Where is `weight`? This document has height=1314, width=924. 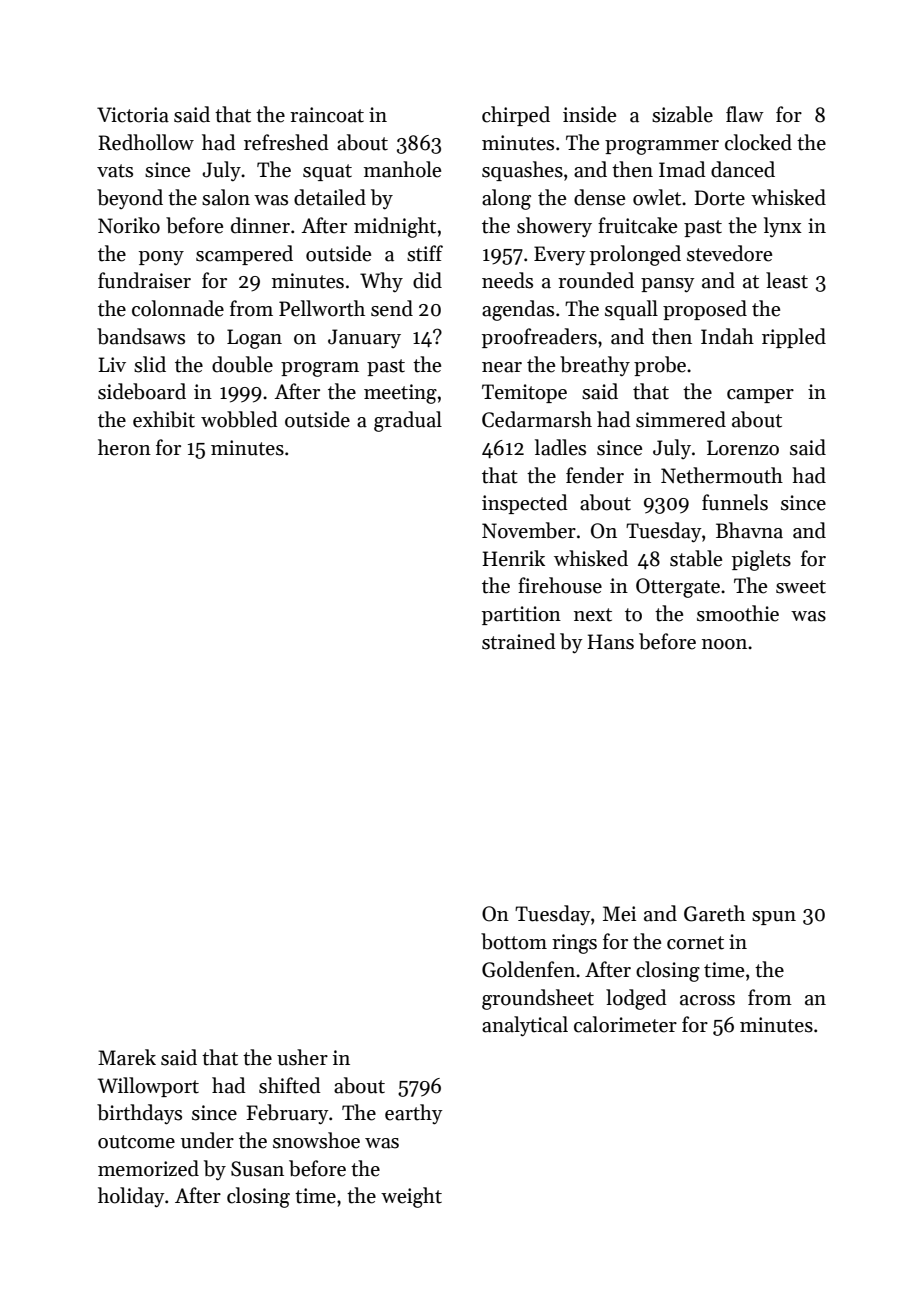
weight is located at coordinates (411, 1197).
